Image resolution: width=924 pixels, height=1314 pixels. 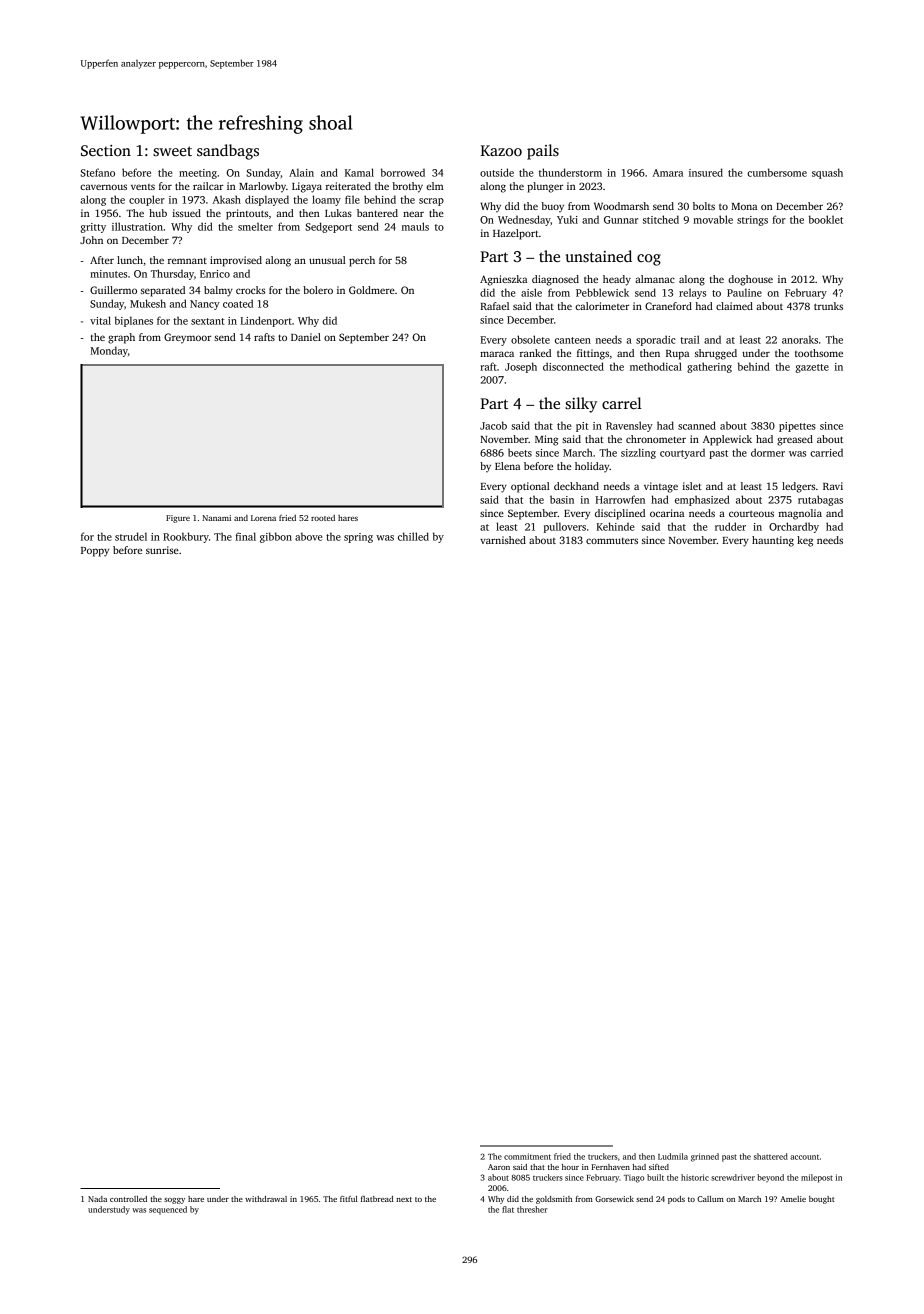 I want to click on commitment, so click(x=527, y=1156).
